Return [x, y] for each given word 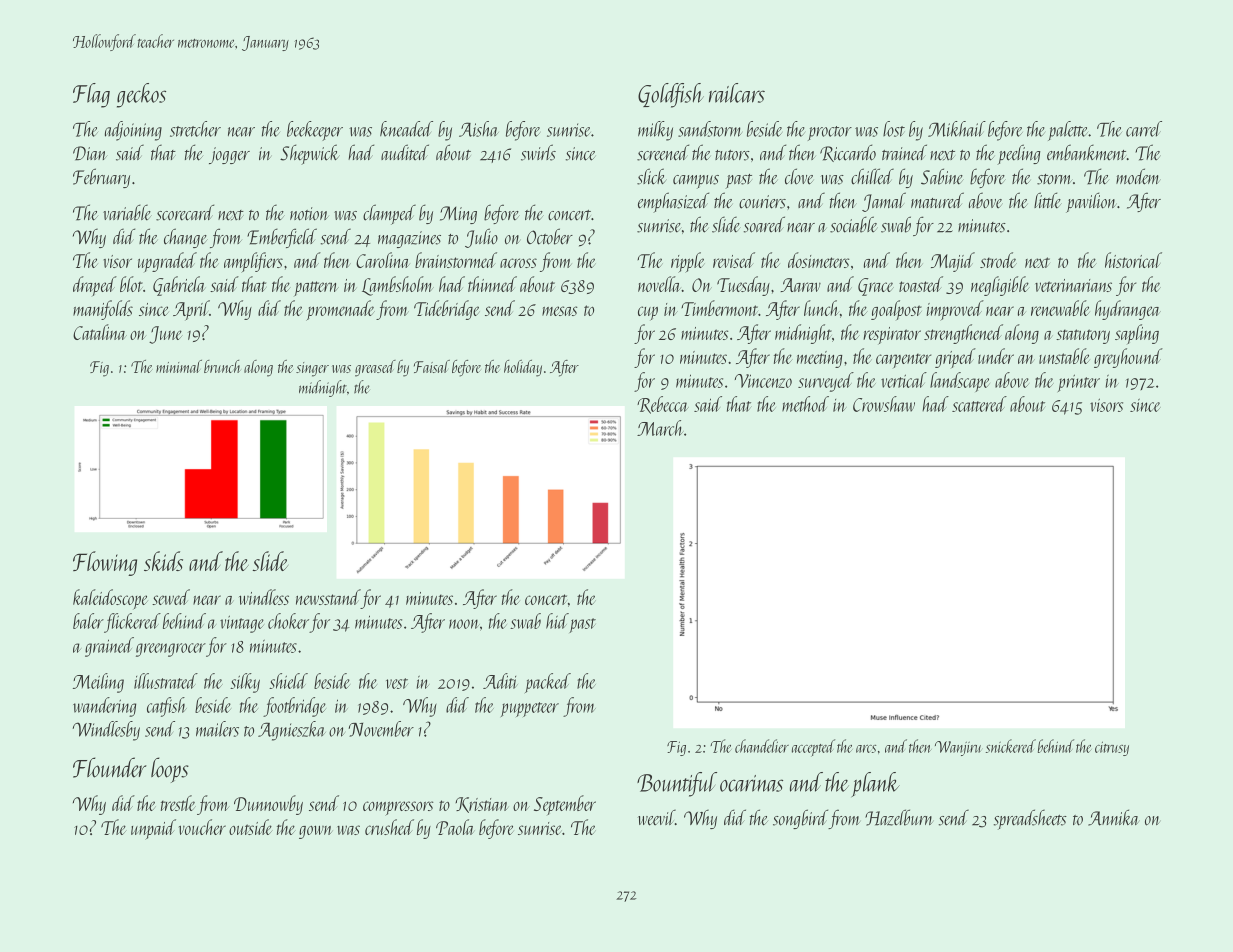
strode [998, 260]
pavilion [1091, 202]
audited [405, 152]
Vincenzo [763, 381]
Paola [455, 827]
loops [170, 770]
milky [655, 131]
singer [312, 369]
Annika [1114, 817]
